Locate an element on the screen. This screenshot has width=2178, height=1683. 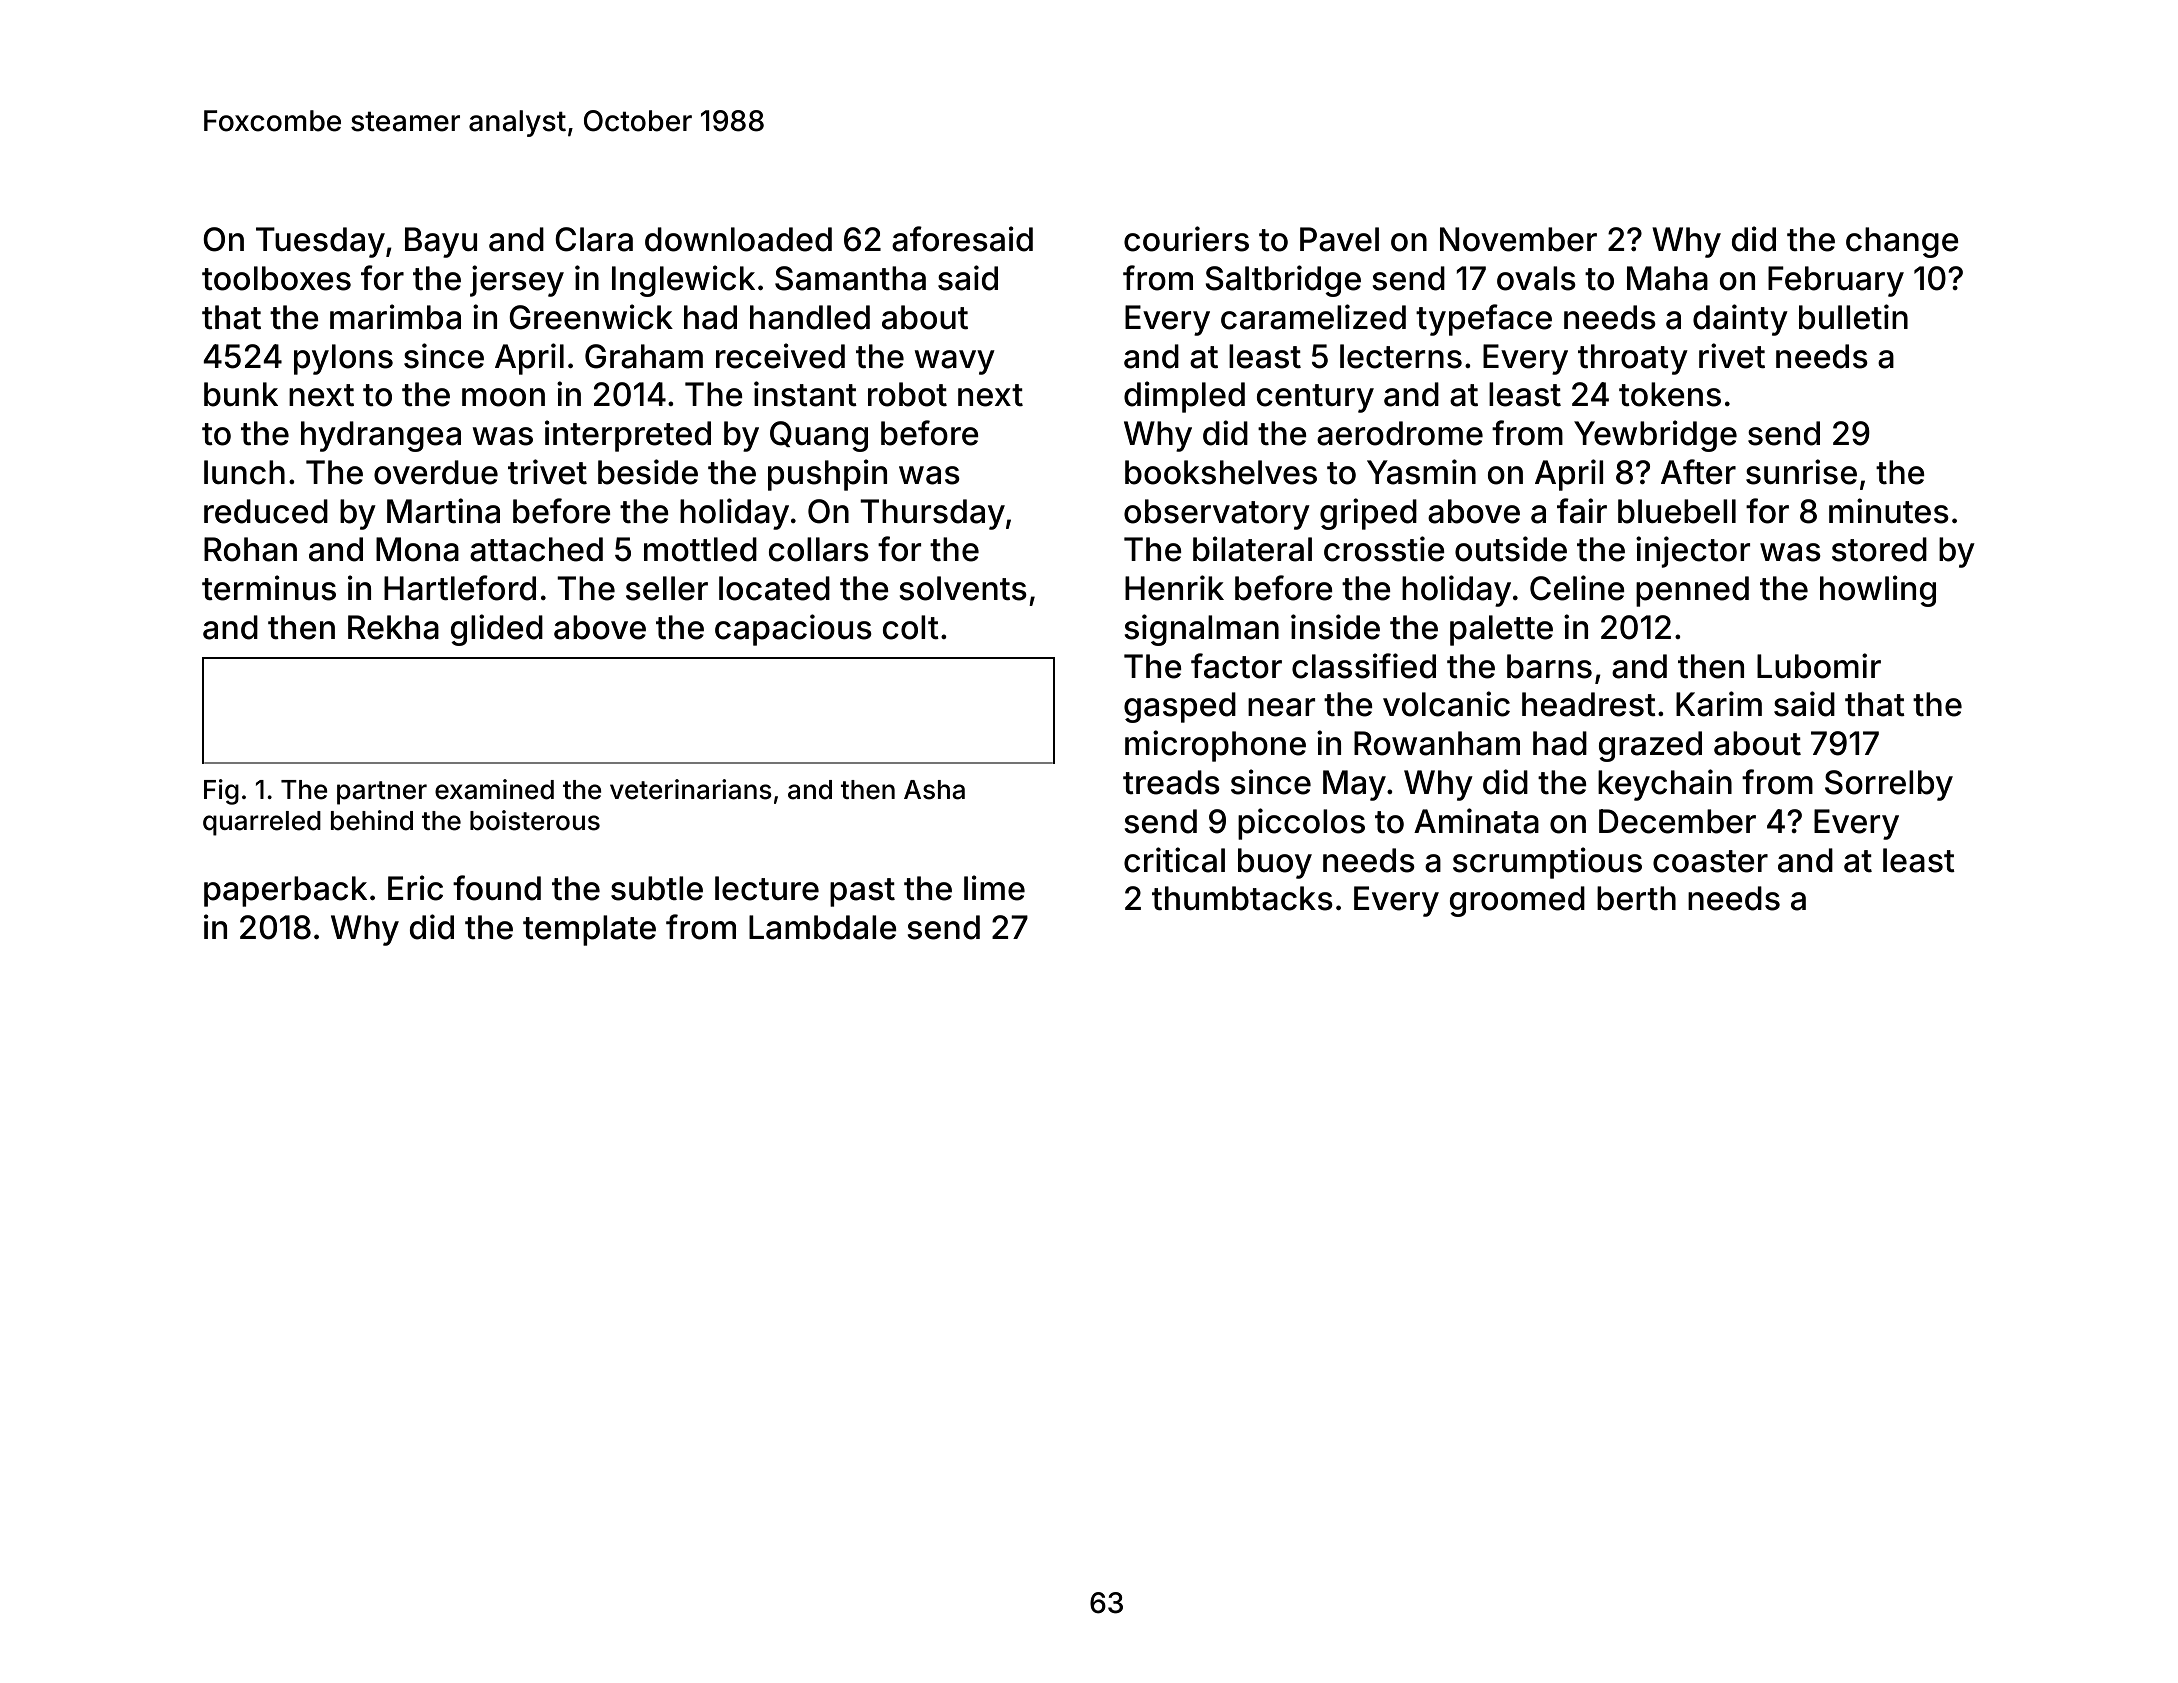
paperback is located at coordinates (285, 891).
